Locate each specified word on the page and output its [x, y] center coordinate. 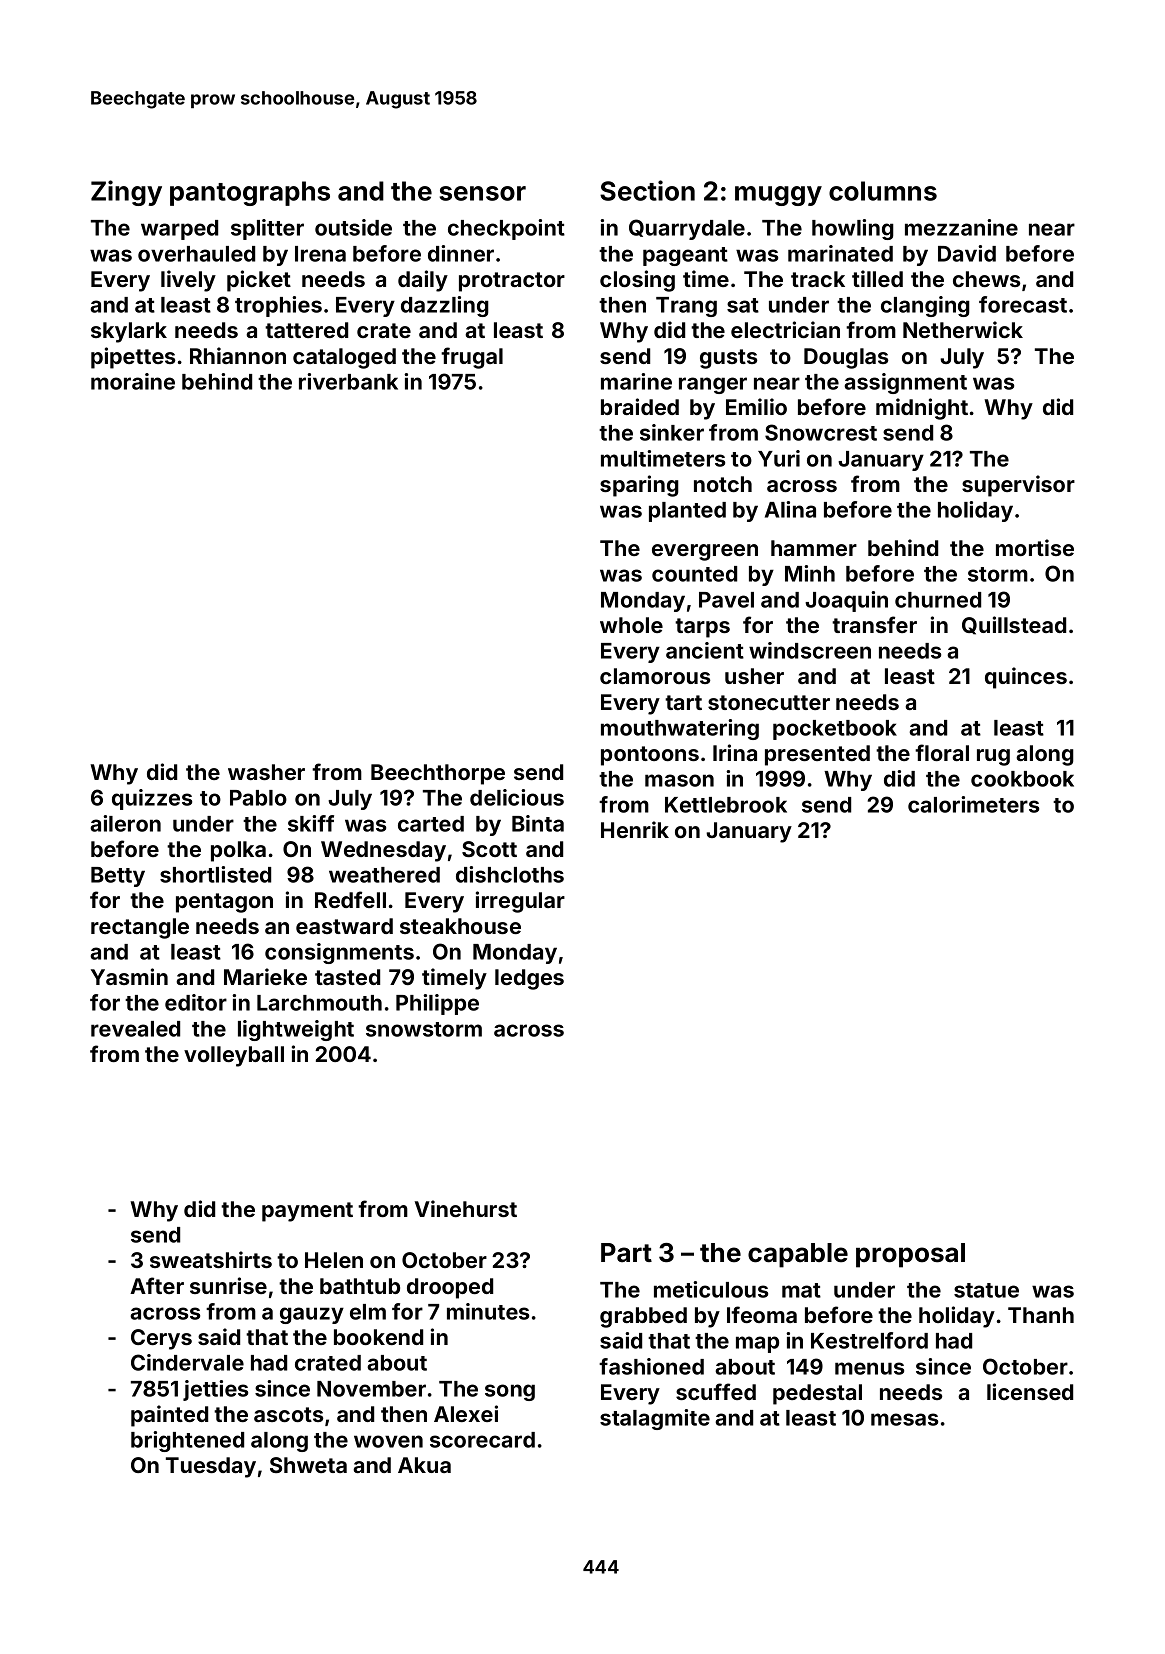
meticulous [711, 1289]
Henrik [635, 829]
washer [266, 772]
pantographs [250, 193]
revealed [135, 1029]
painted [169, 1416]
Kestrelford [869, 1340]
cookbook [1022, 779]
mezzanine [961, 227]
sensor [483, 193]
